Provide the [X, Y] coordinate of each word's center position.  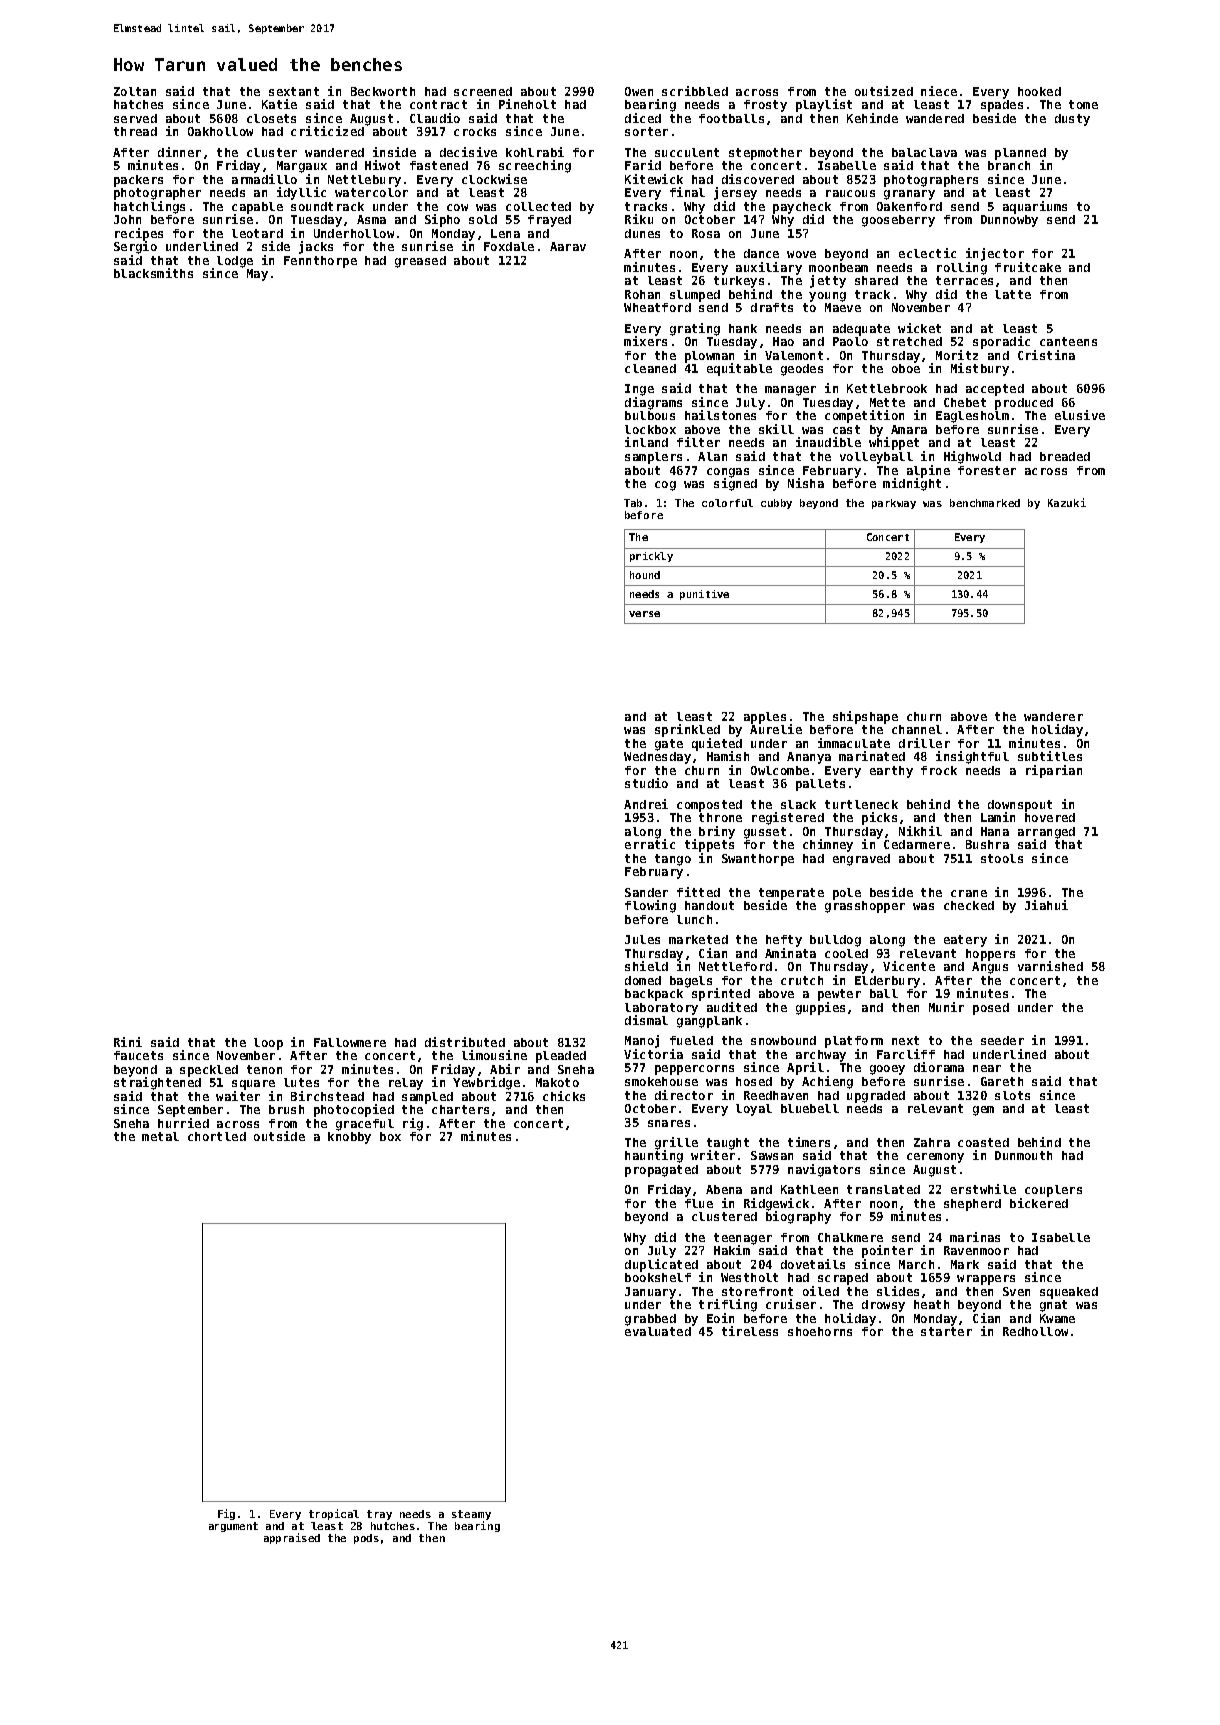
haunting [654, 1156]
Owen [639, 91]
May [257, 275]
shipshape [865, 717]
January [650, 1293]
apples [765, 718]
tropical [334, 1514]
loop [268, 1044]
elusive [1080, 415]
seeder [1002, 1040]
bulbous [650, 415]
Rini [128, 1042]
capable [257, 208]
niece [939, 91]
